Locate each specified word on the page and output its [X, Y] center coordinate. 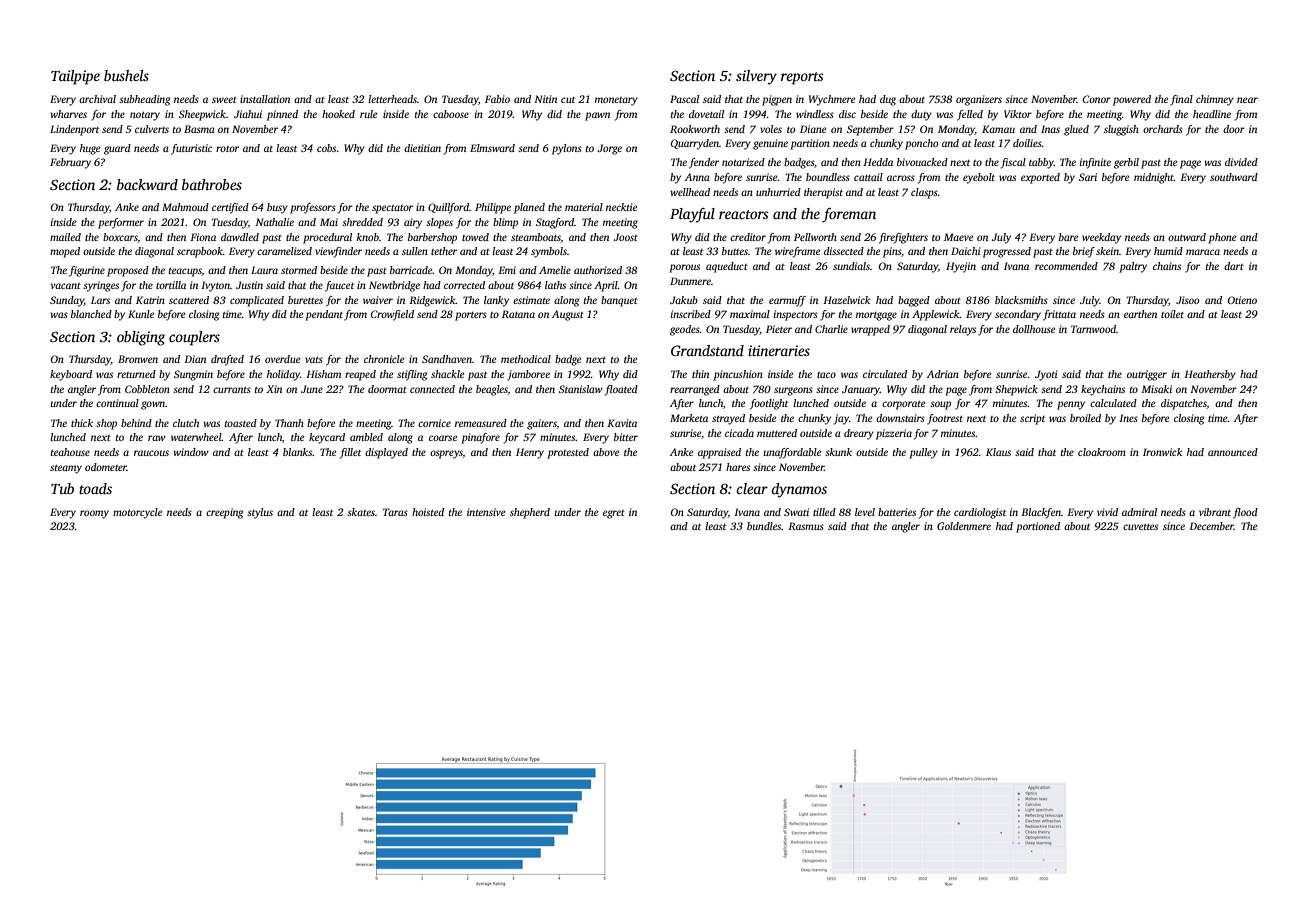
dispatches [1184, 404]
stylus [260, 513]
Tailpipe [75, 77]
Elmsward [492, 148]
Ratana [518, 314]
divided [1241, 162]
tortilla [171, 285]
